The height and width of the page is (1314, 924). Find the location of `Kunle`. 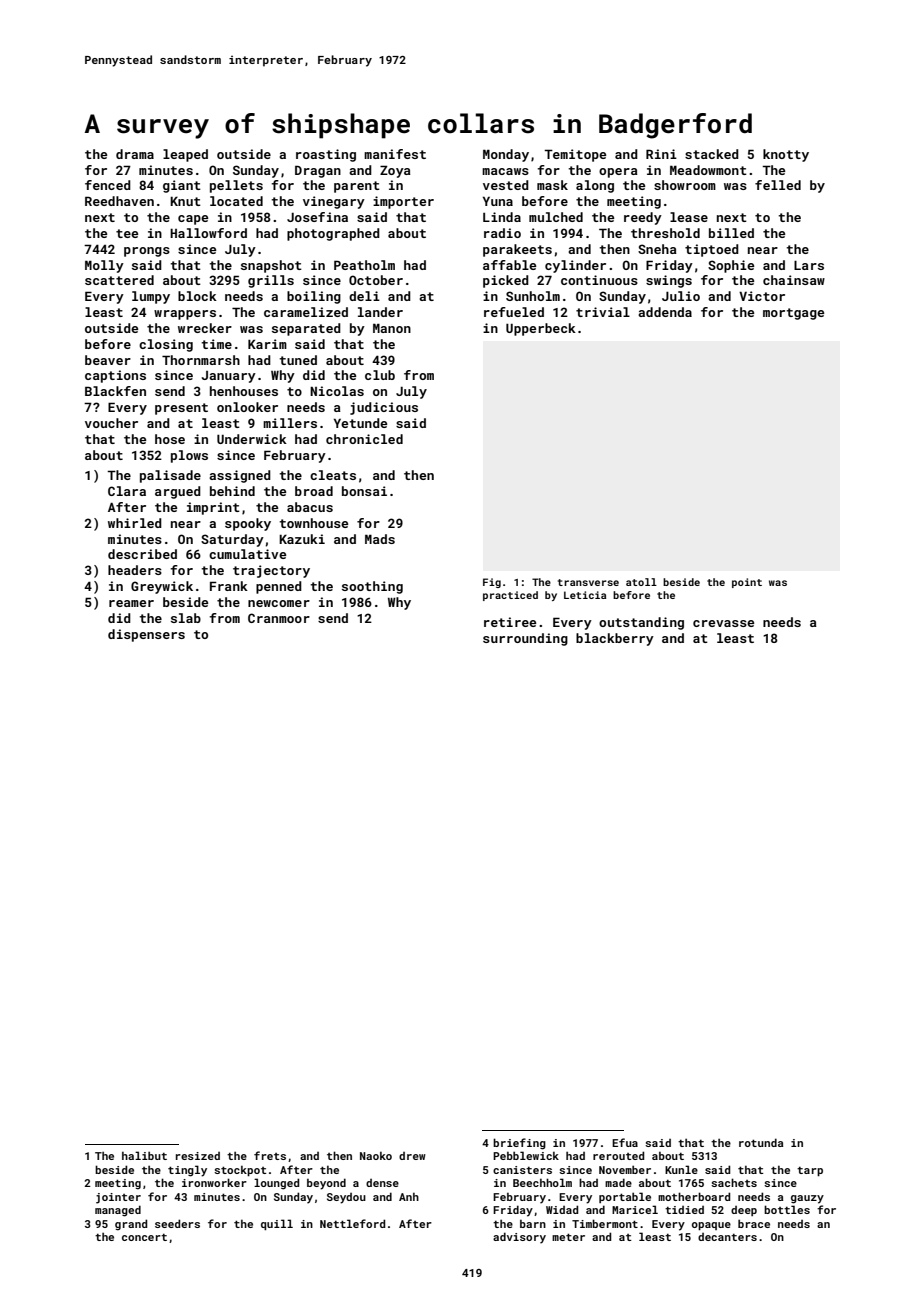

Kunle is located at coordinates (681, 1169).
